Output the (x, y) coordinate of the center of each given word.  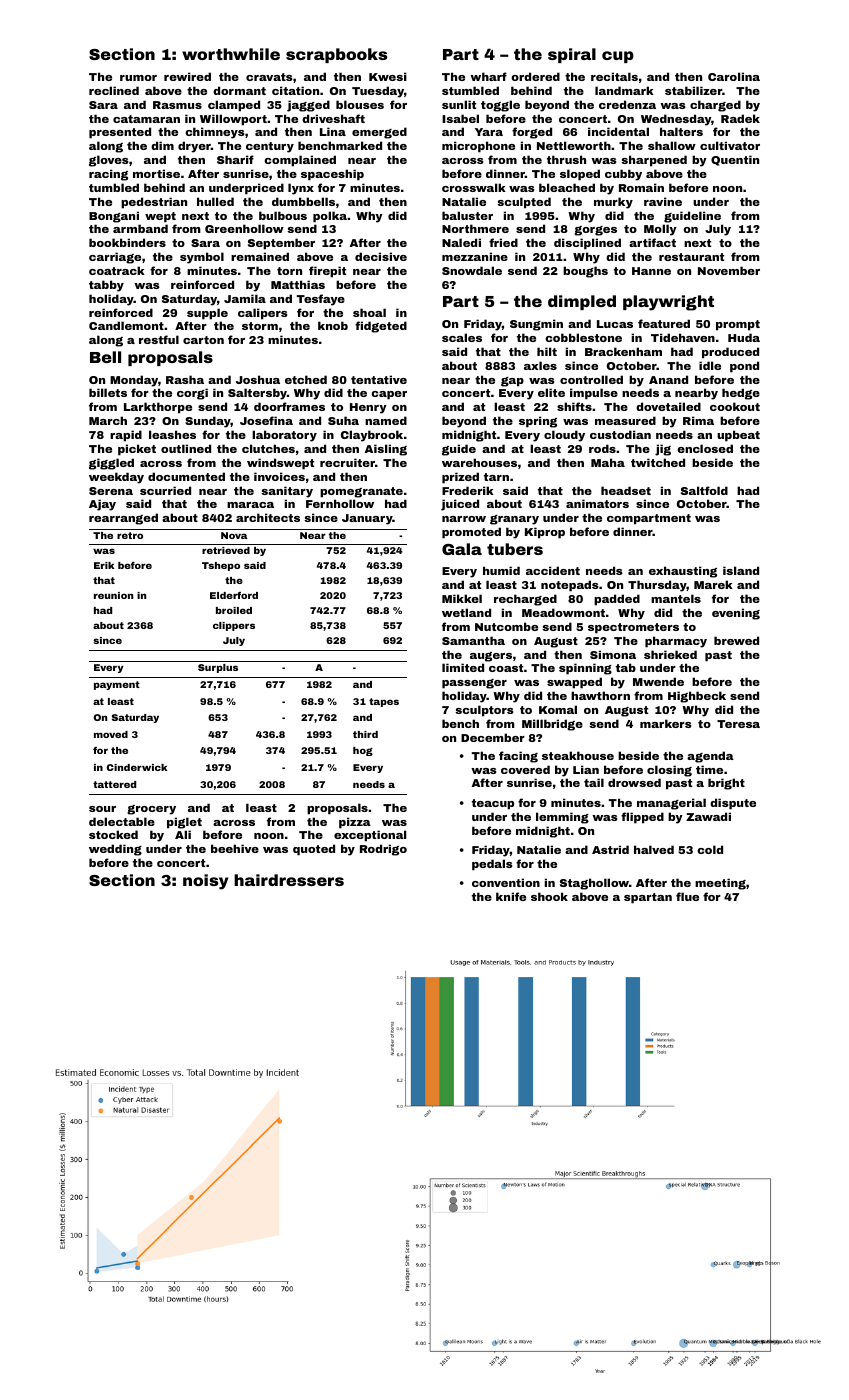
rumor (138, 78)
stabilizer (693, 90)
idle (710, 365)
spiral (572, 55)
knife (511, 896)
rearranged (123, 519)
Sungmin (536, 325)
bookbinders (127, 242)
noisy (205, 882)
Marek (713, 584)
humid (501, 570)
